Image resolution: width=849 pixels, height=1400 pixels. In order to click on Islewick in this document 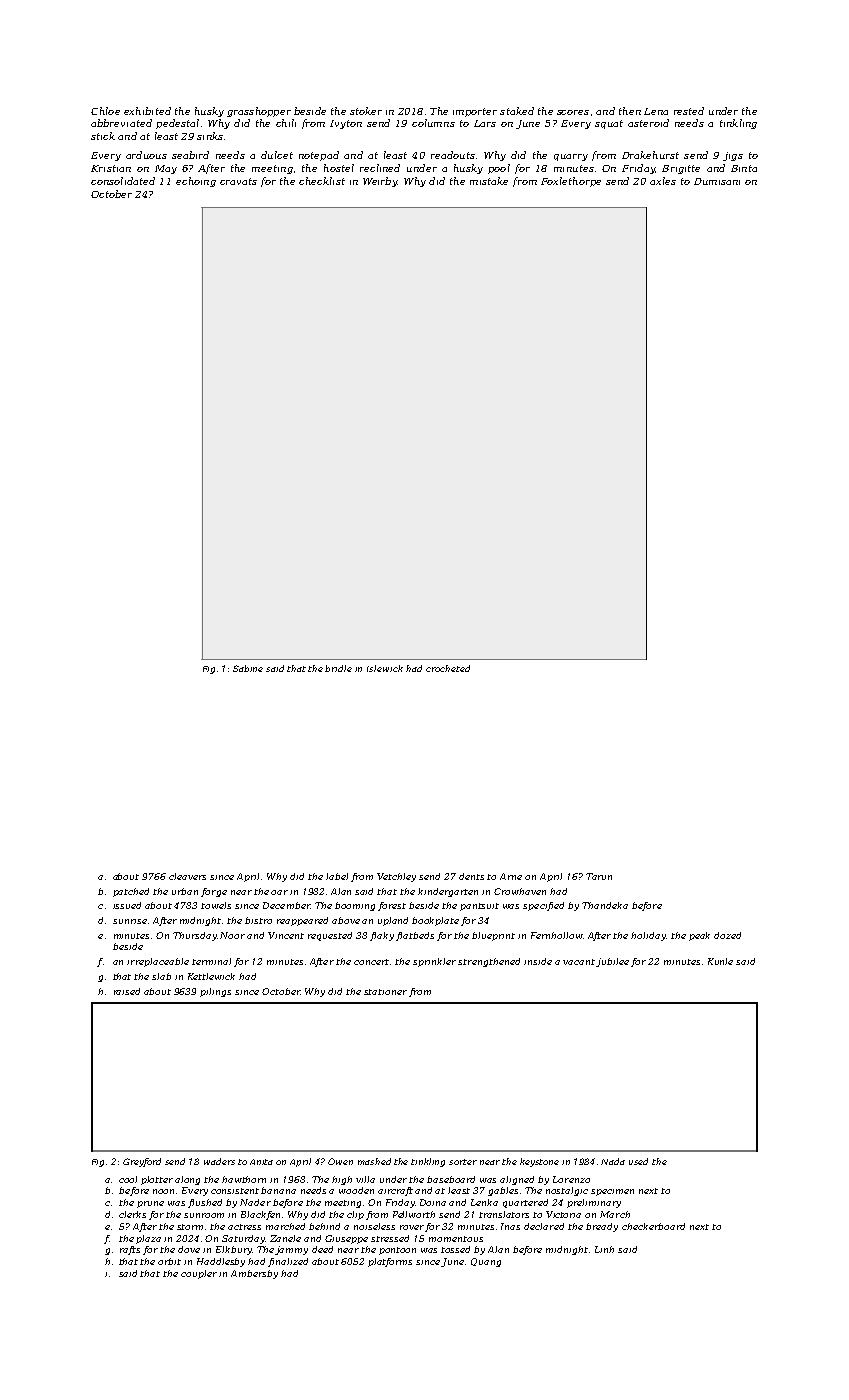, I will do `click(385, 668)`.
